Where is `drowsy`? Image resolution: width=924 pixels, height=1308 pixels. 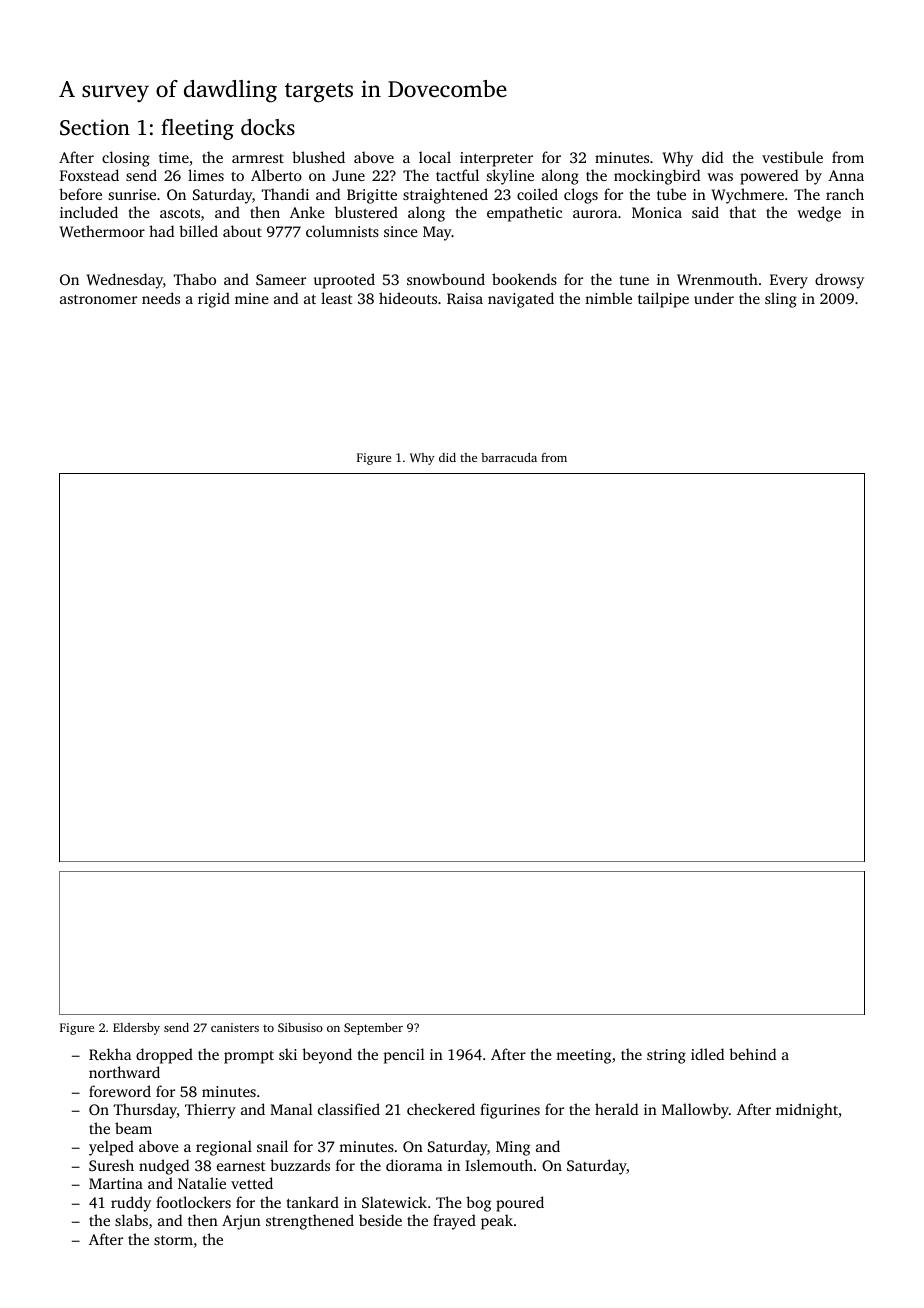
drowsy is located at coordinates (839, 281).
